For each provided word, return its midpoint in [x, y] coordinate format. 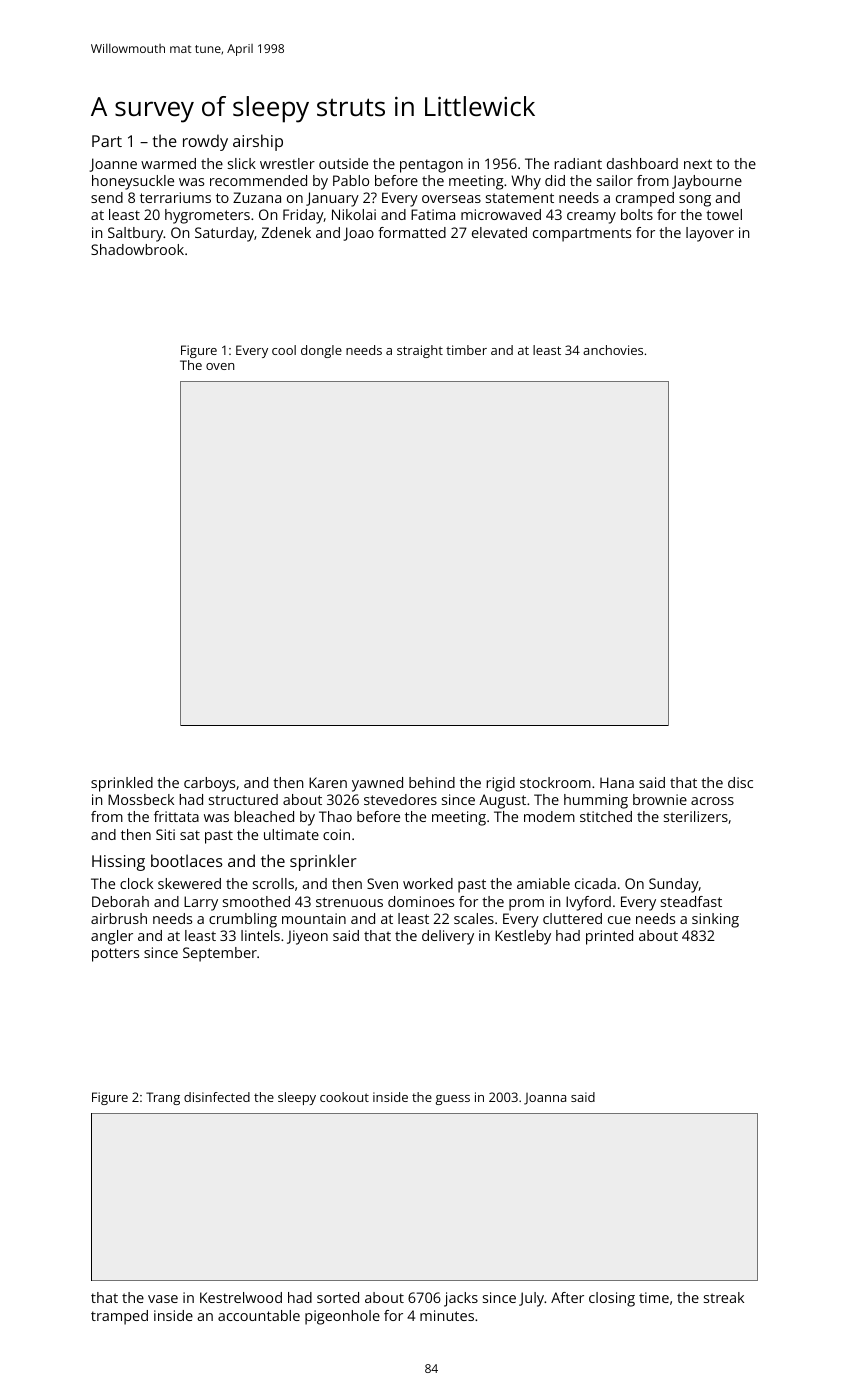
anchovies [613, 350]
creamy [591, 218]
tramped [119, 1317]
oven [220, 366]
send [107, 197]
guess [453, 1100]
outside [343, 163]
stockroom [555, 782]
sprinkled [122, 784]
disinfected [217, 1097]
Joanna [545, 1099]
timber [466, 350]
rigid [500, 784]
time [654, 1297]
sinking [715, 920]
